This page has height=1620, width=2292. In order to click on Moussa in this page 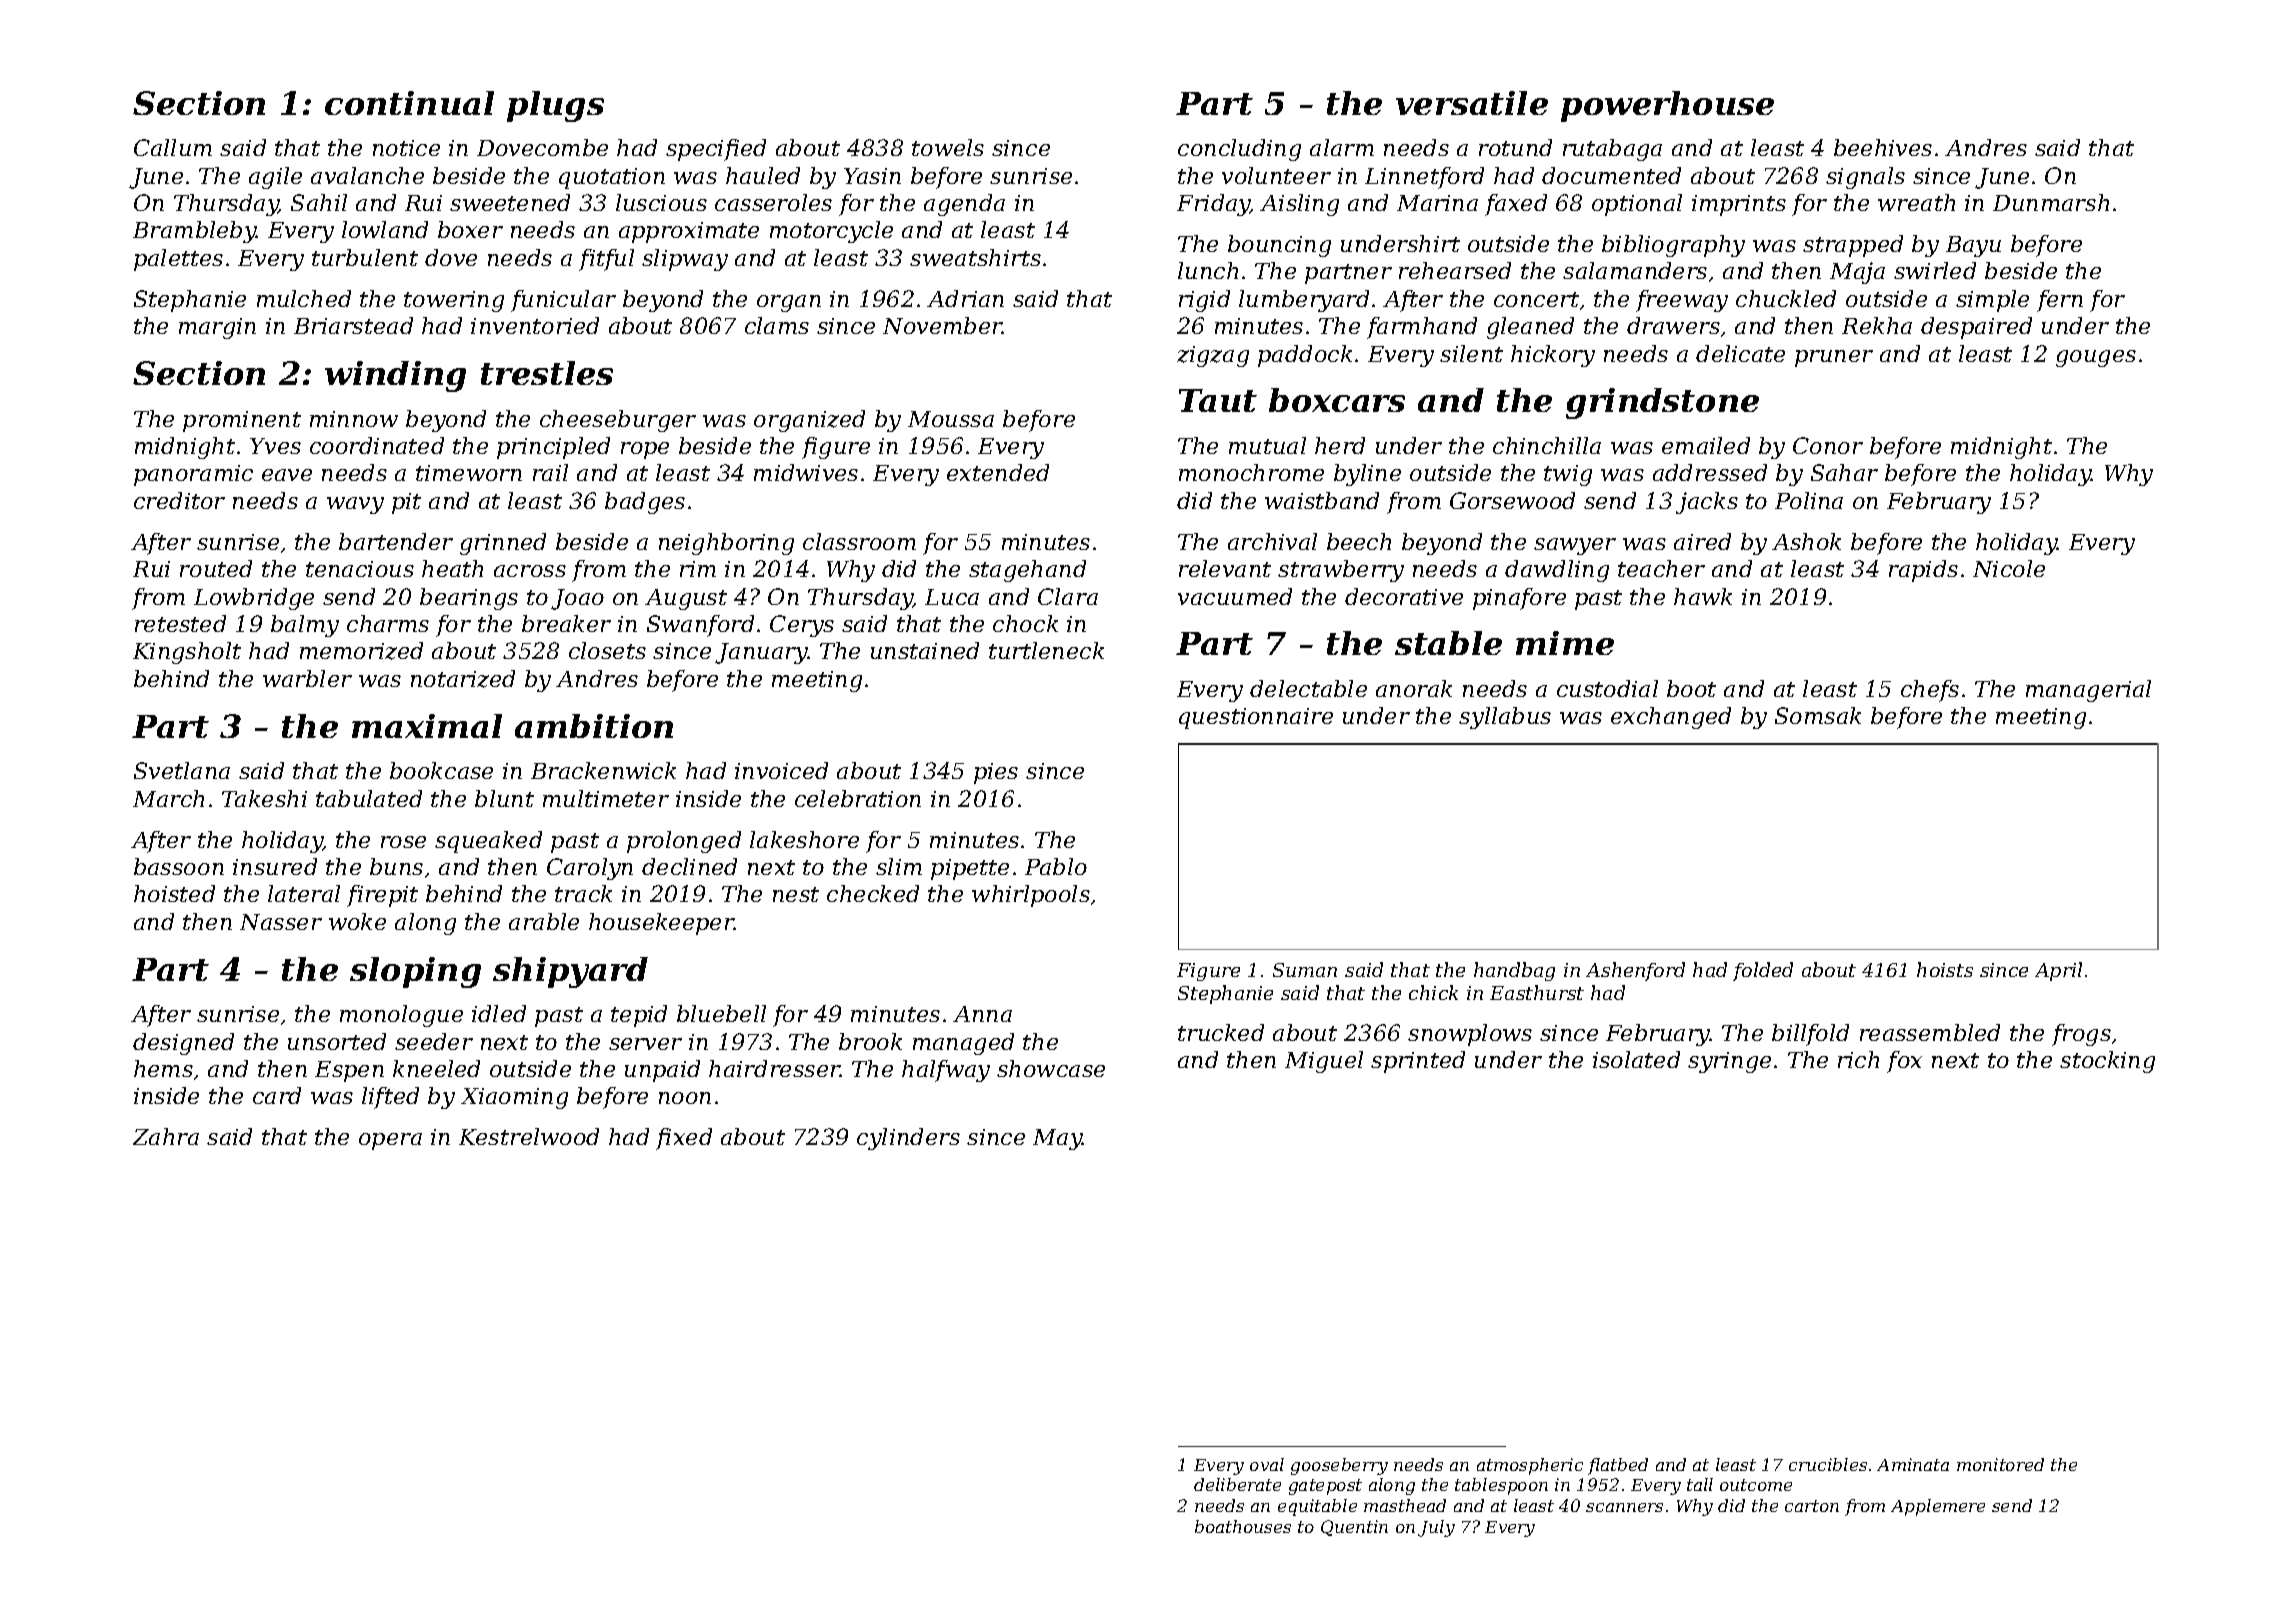, I will do `click(951, 419)`.
